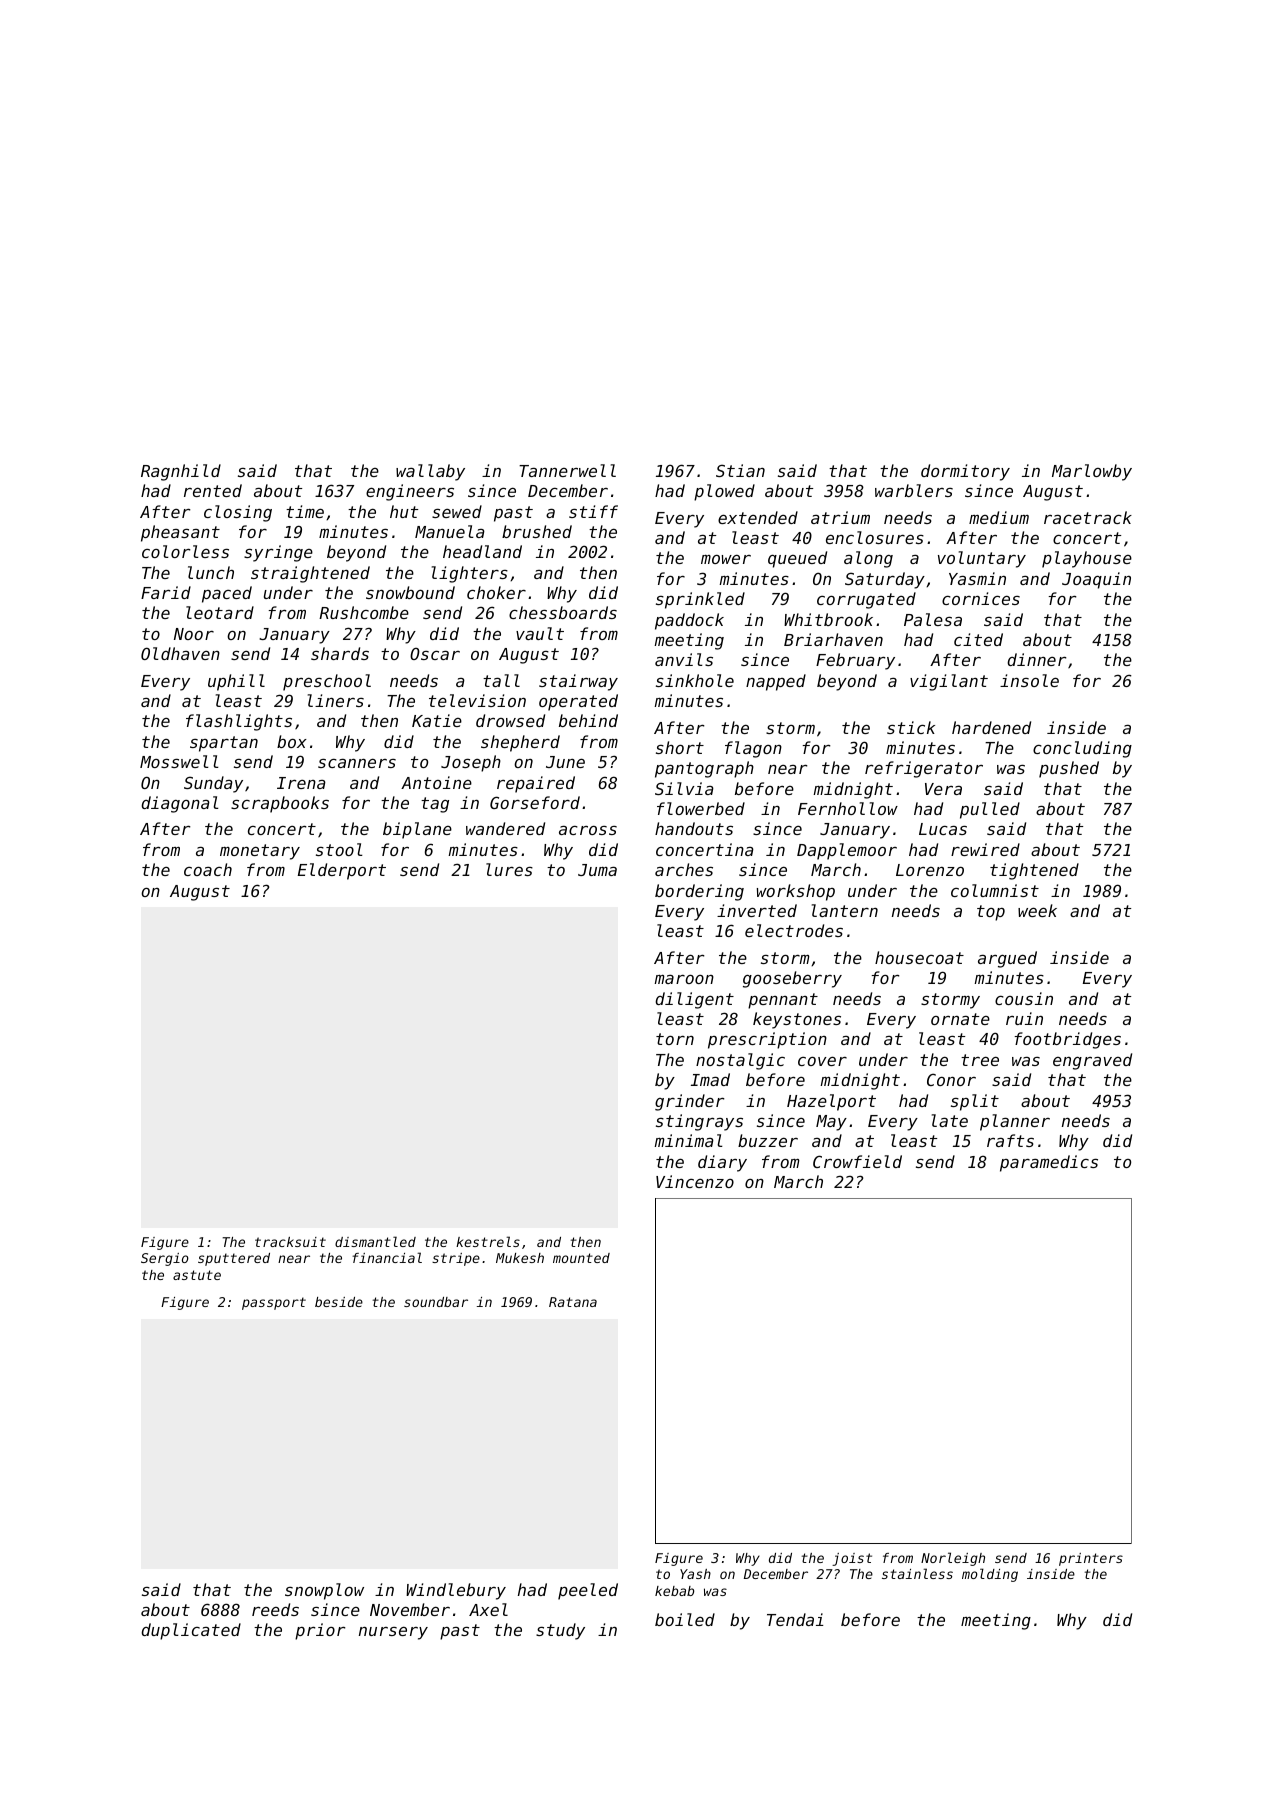 This screenshot has height=1800, width=1273. What do you see at coordinates (1092, 472) in the screenshot?
I see `Marlowby` at bounding box center [1092, 472].
